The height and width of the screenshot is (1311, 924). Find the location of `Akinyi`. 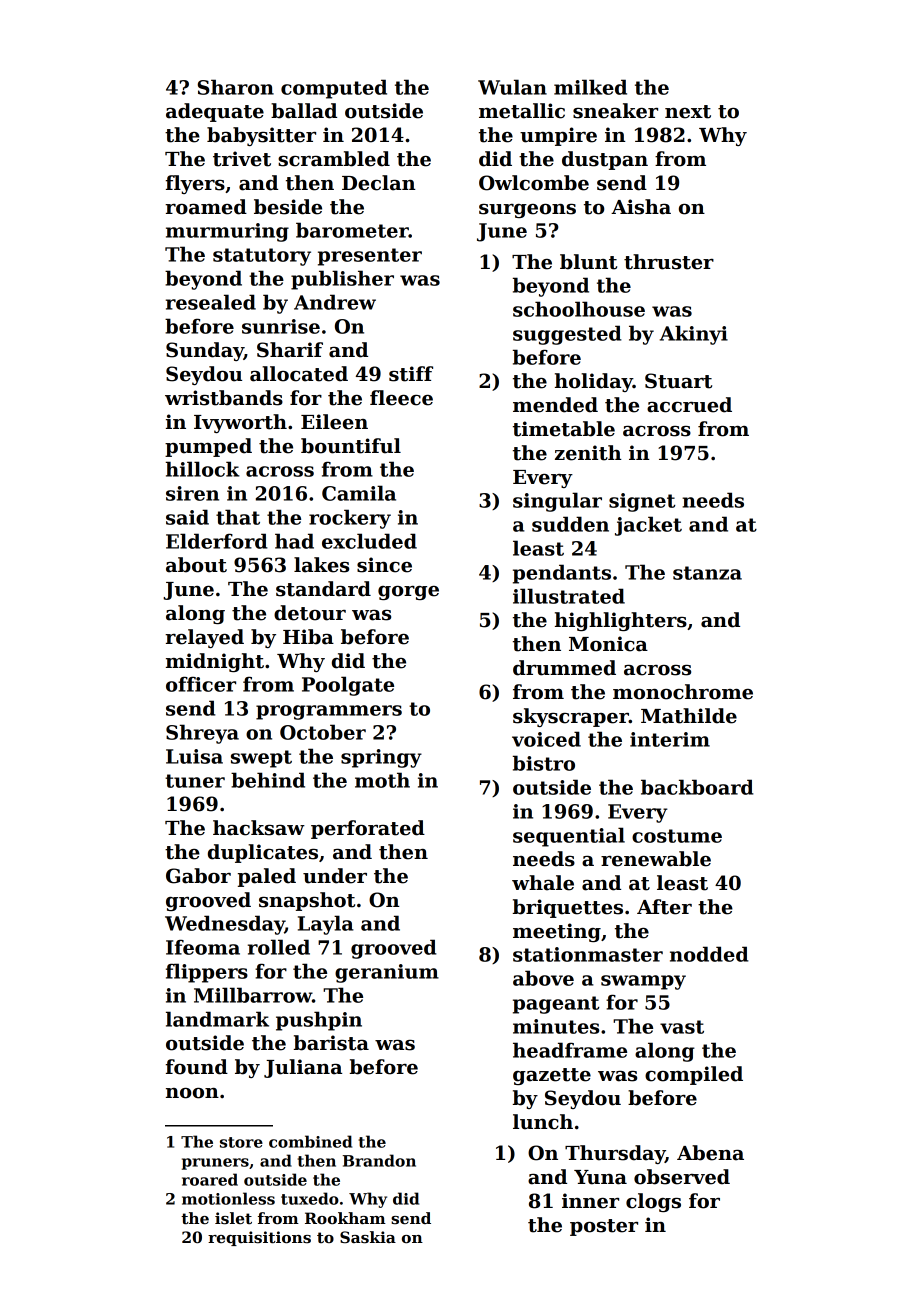

Akinyi is located at coordinates (694, 335).
